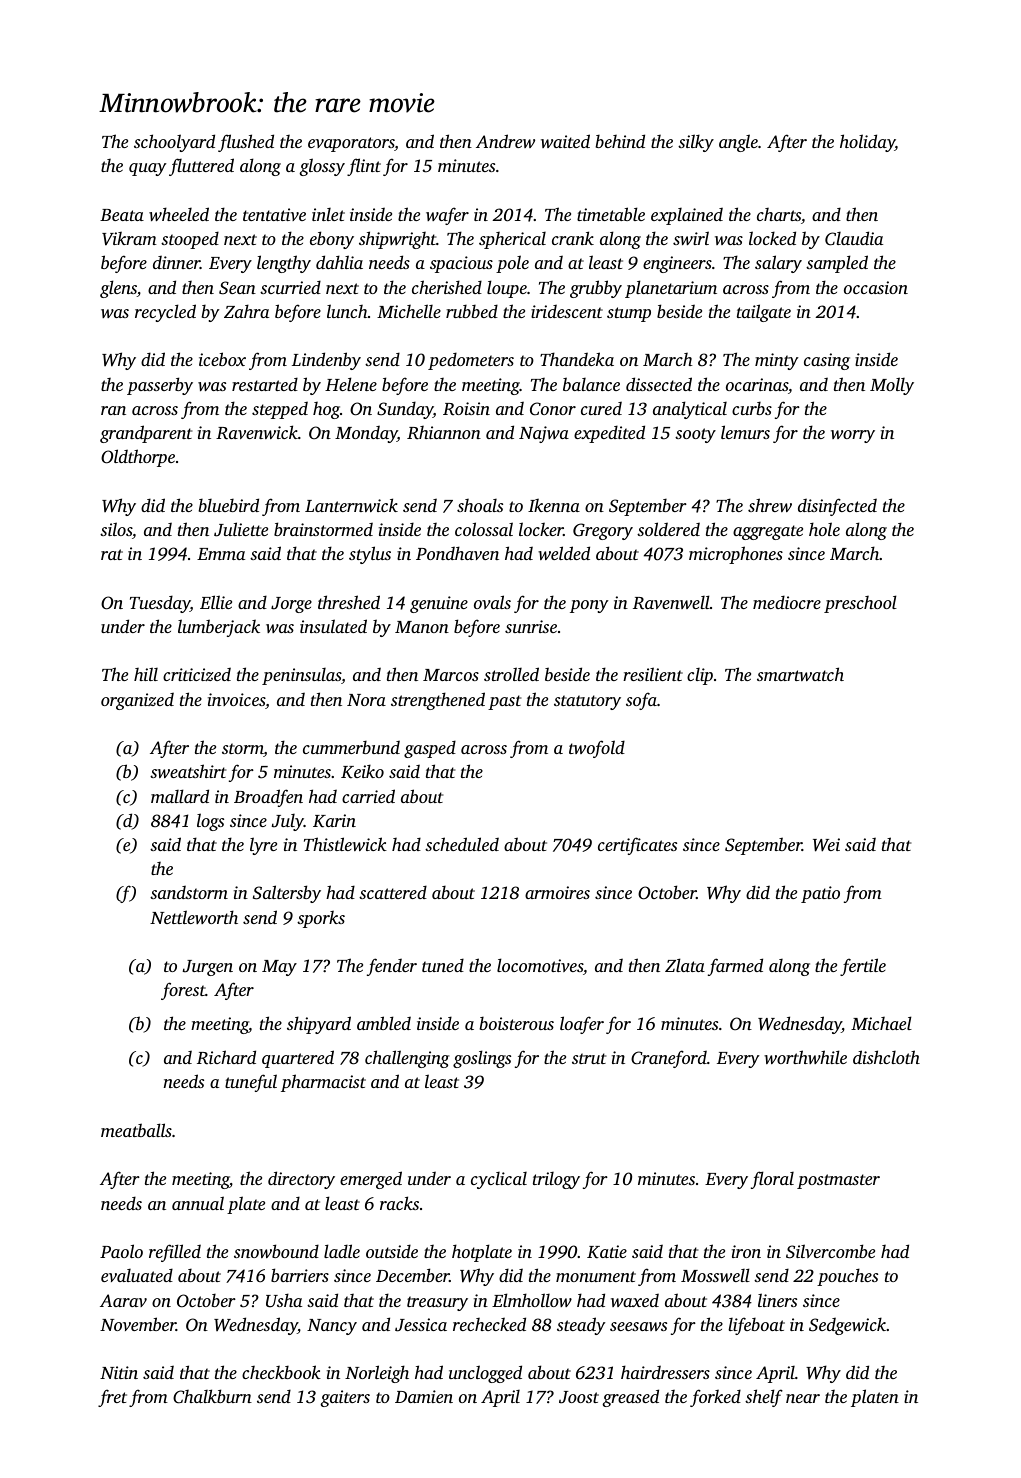 This screenshot has width=1021, height=1478. What do you see at coordinates (485, 1374) in the screenshot?
I see `unclogged` at bounding box center [485, 1374].
